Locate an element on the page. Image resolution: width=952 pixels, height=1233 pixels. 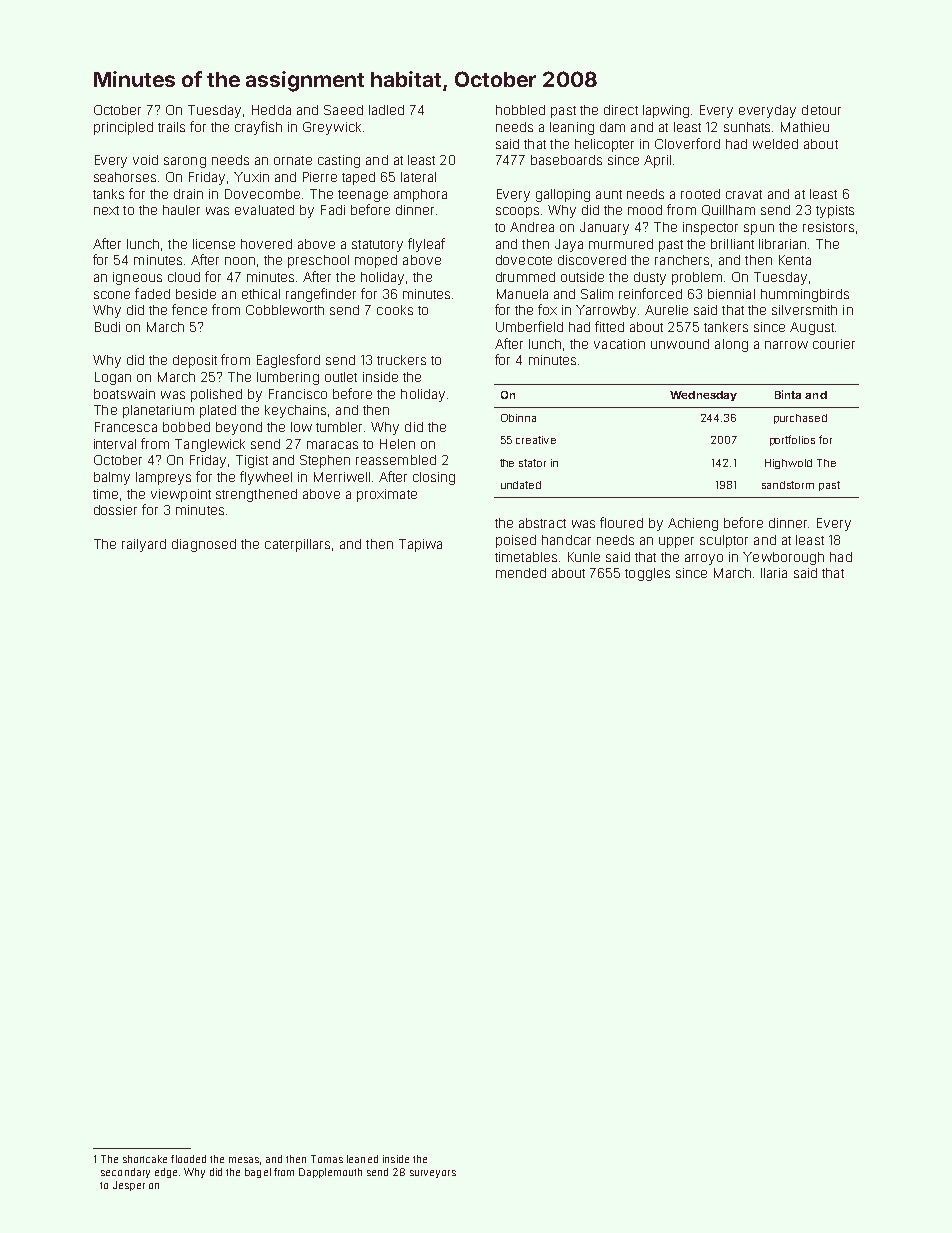
Tomas is located at coordinates (327, 1159).
